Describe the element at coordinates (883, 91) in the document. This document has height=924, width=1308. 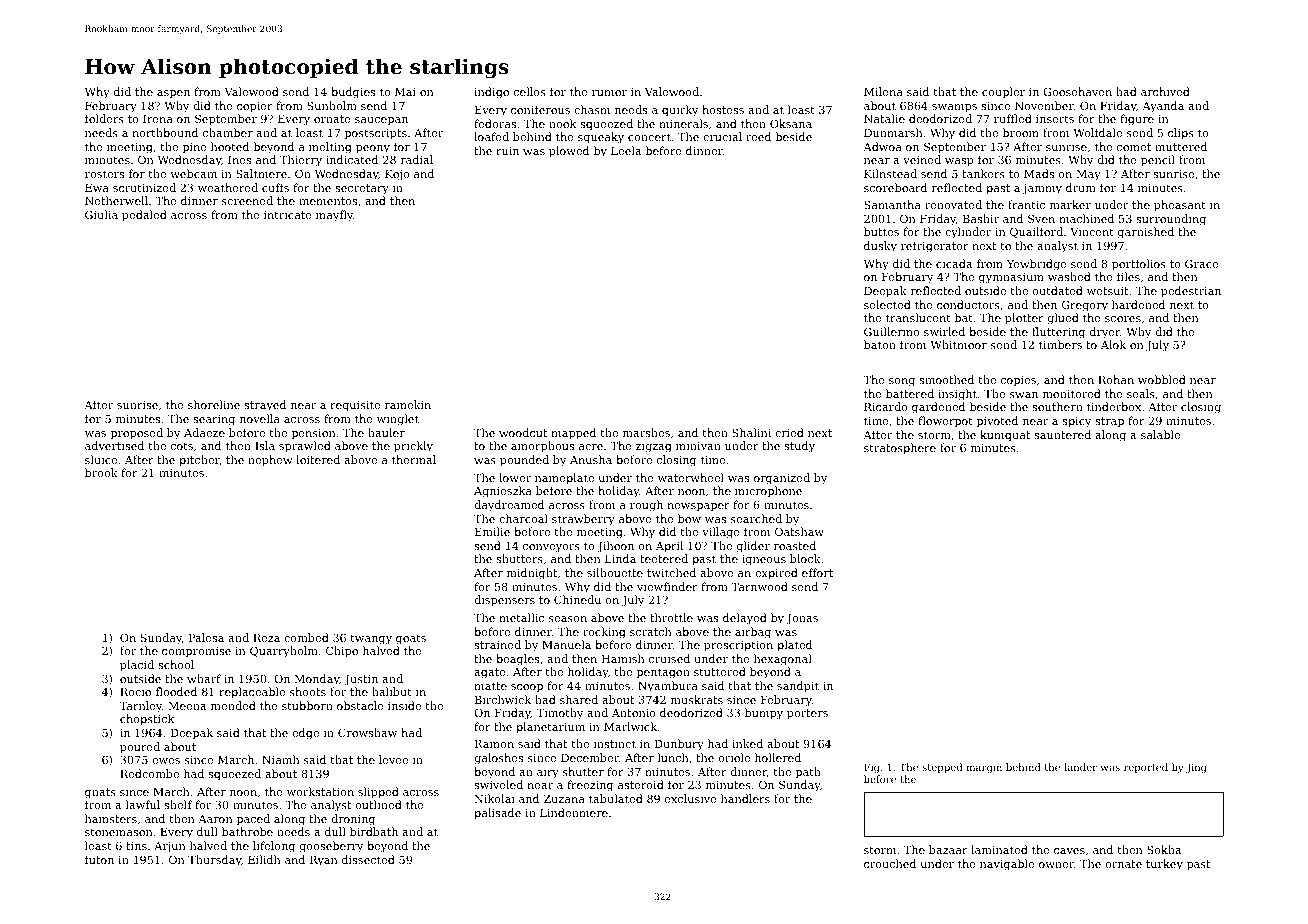
I see `Milena` at that location.
